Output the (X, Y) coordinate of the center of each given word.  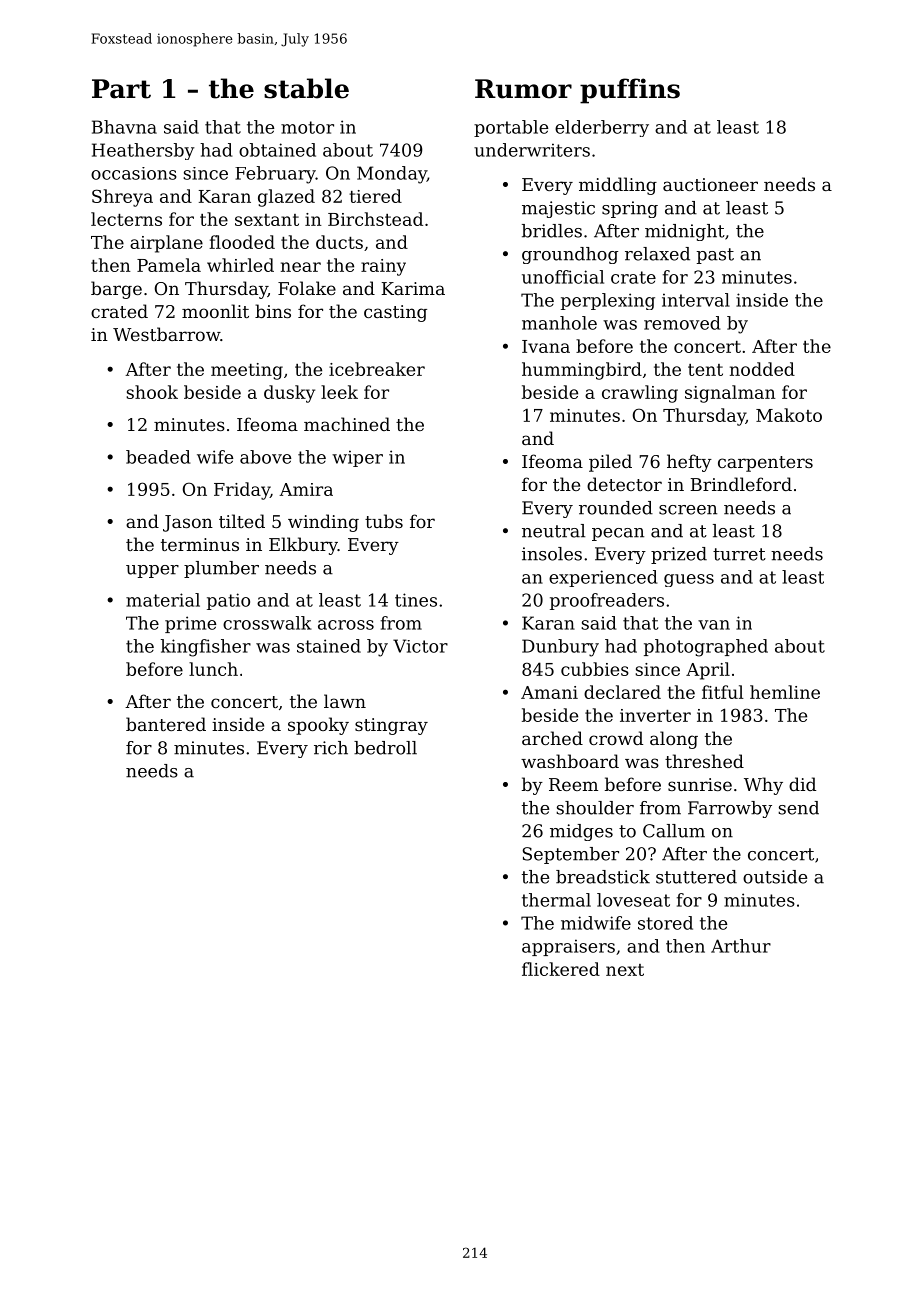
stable (306, 88)
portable (511, 128)
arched (552, 738)
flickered (561, 969)
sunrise (700, 784)
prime (190, 624)
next (625, 970)
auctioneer (710, 184)
